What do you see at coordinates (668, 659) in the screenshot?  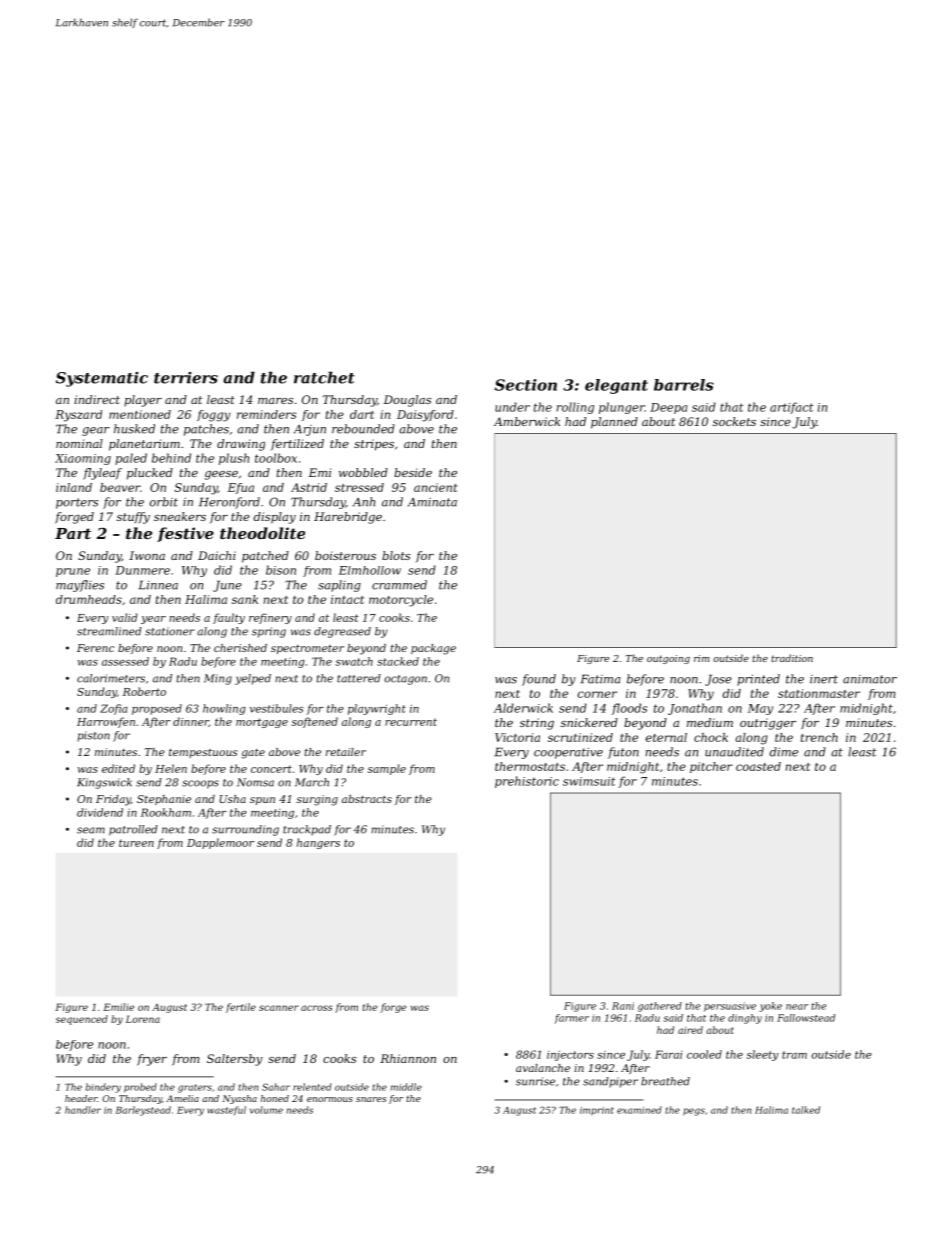 I see `outgoing` at bounding box center [668, 659].
